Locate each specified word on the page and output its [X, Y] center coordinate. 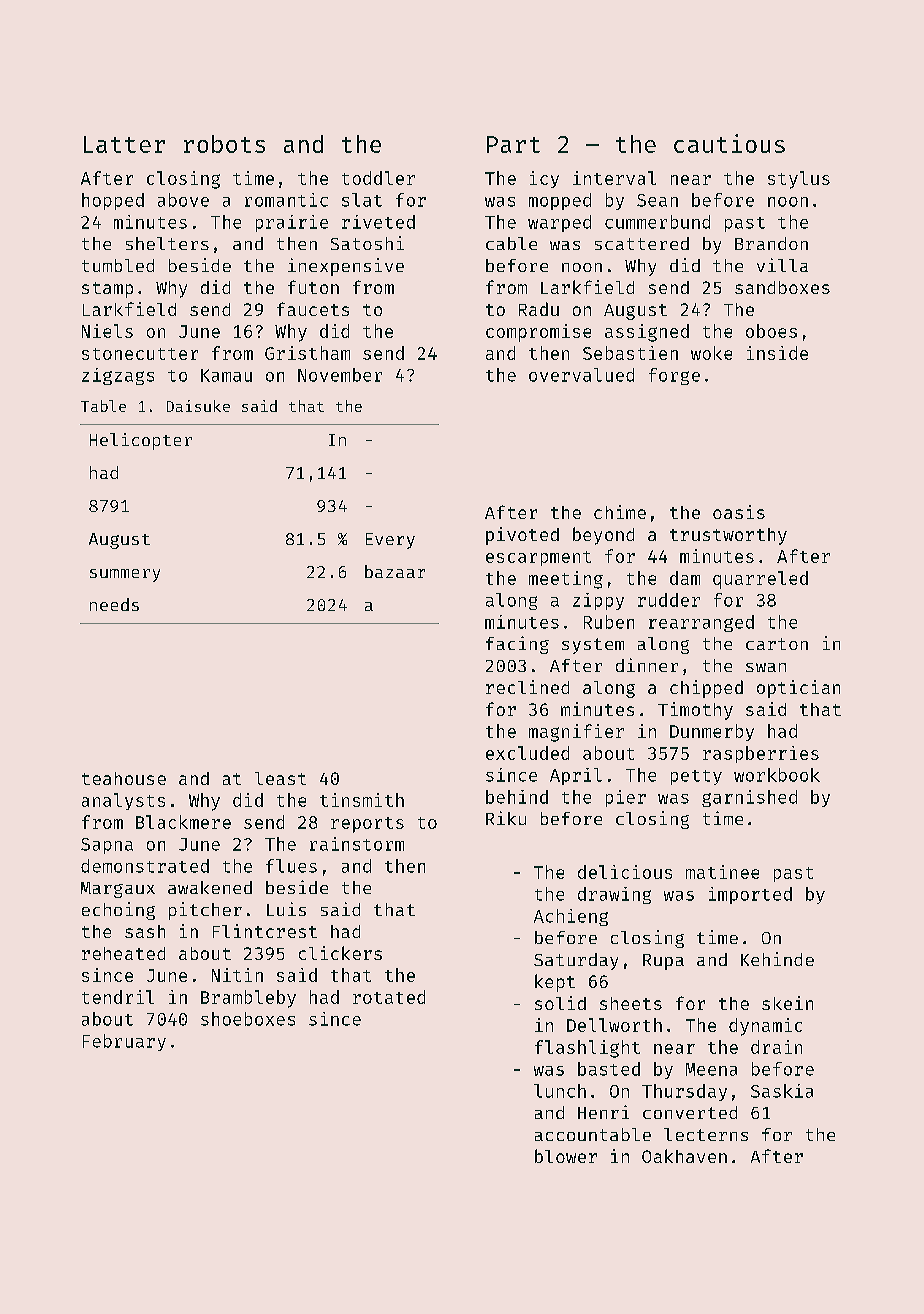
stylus [799, 180]
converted [690, 1112]
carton [777, 644]
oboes [771, 331]
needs [114, 604]
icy [544, 179]
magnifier [576, 733]
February [124, 1042]
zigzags [118, 376]
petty [696, 777]
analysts [123, 801]
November [340, 375]
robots [224, 144]
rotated [389, 997]
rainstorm [357, 844]
